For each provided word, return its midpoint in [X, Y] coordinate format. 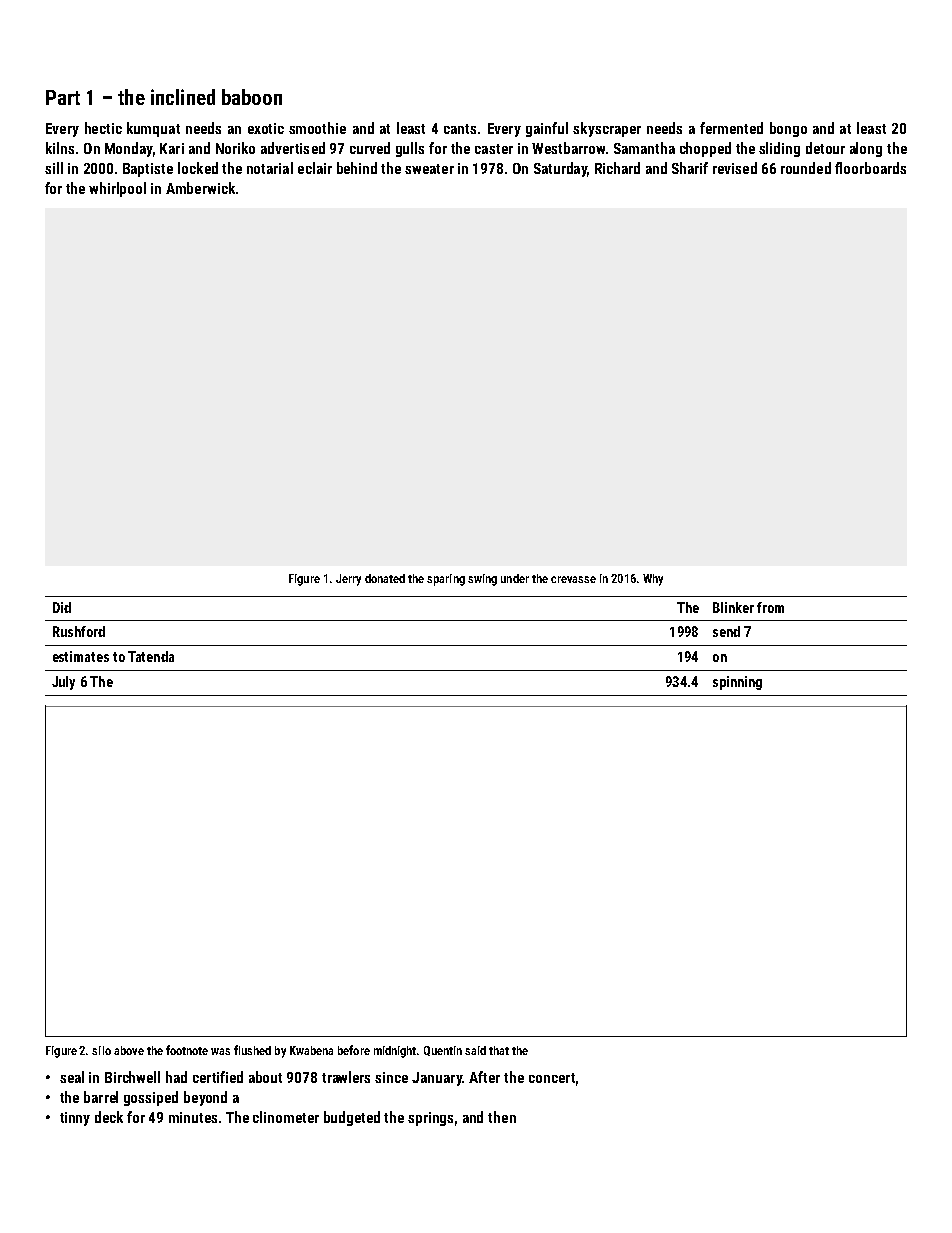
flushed [252, 1050]
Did [62, 607]
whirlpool [117, 189]
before [354, 1050]
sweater [429, 169]
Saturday [560, 169]
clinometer [286, 1117]
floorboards [870, 168]
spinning [737, 683]
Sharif [690, 168]
